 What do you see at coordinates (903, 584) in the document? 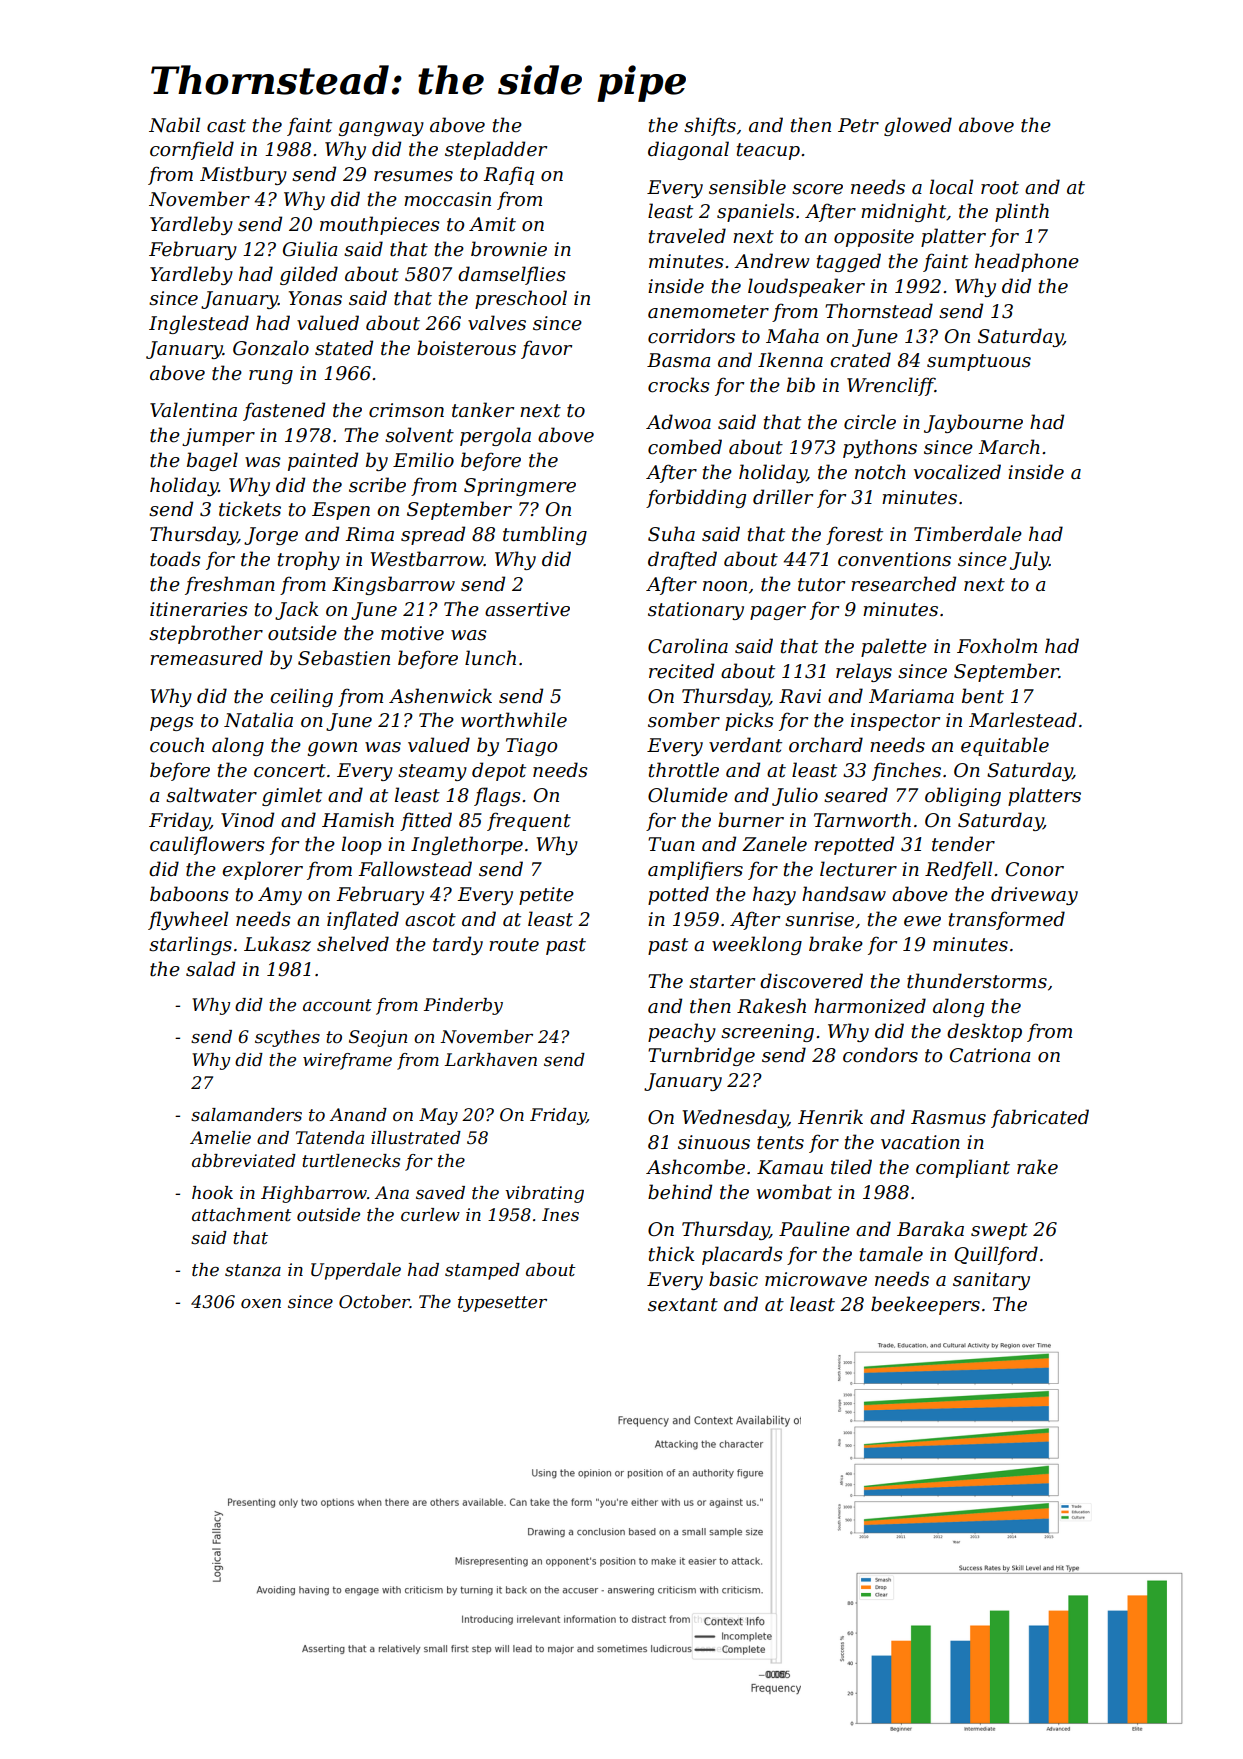
I see `researched` at bounding box center [903, 584].
